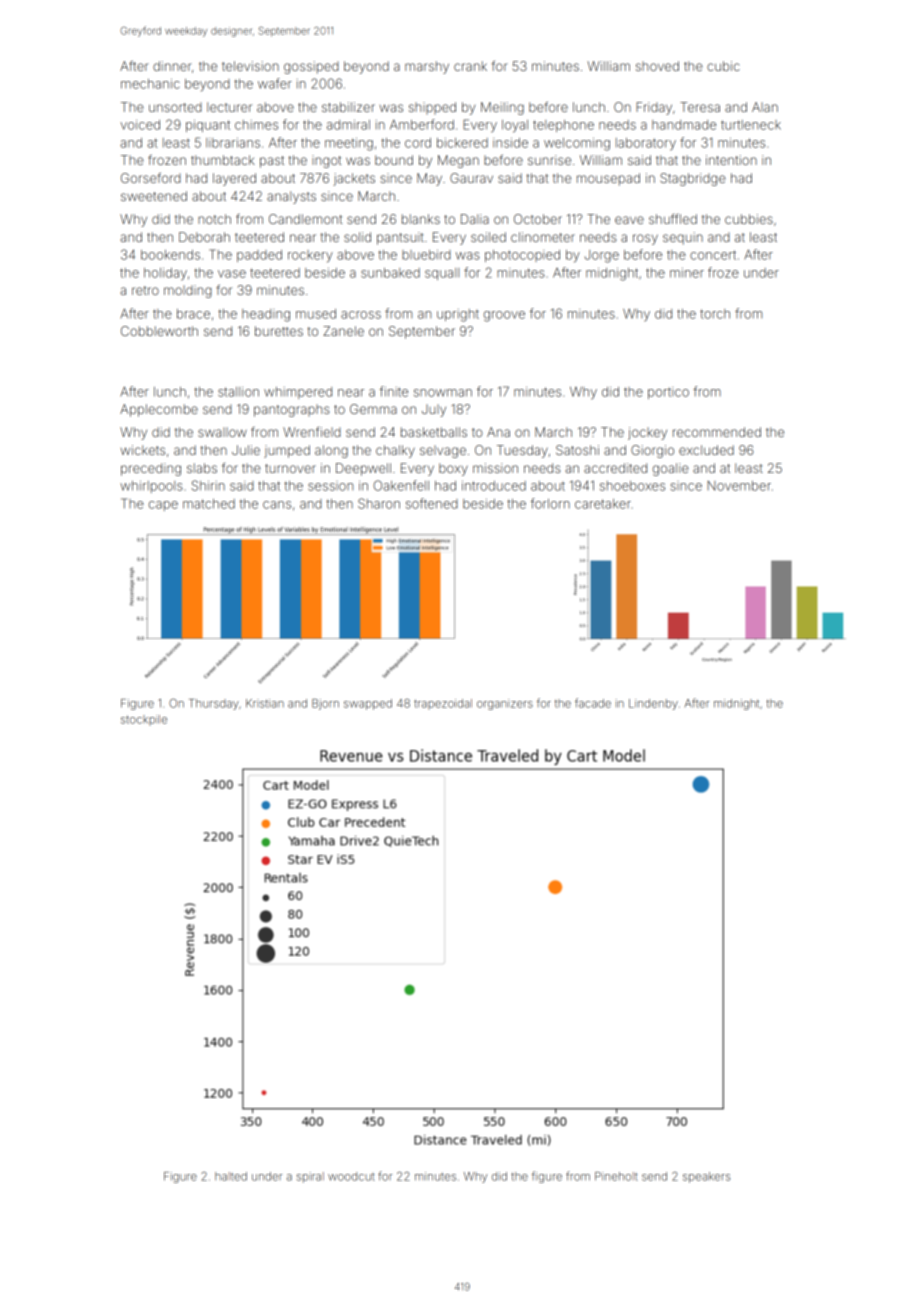 This screenshot has height=1316, width=908. Describe the element at coordinates (505, 704) in the screenshot. I see `organizers` at that location.
